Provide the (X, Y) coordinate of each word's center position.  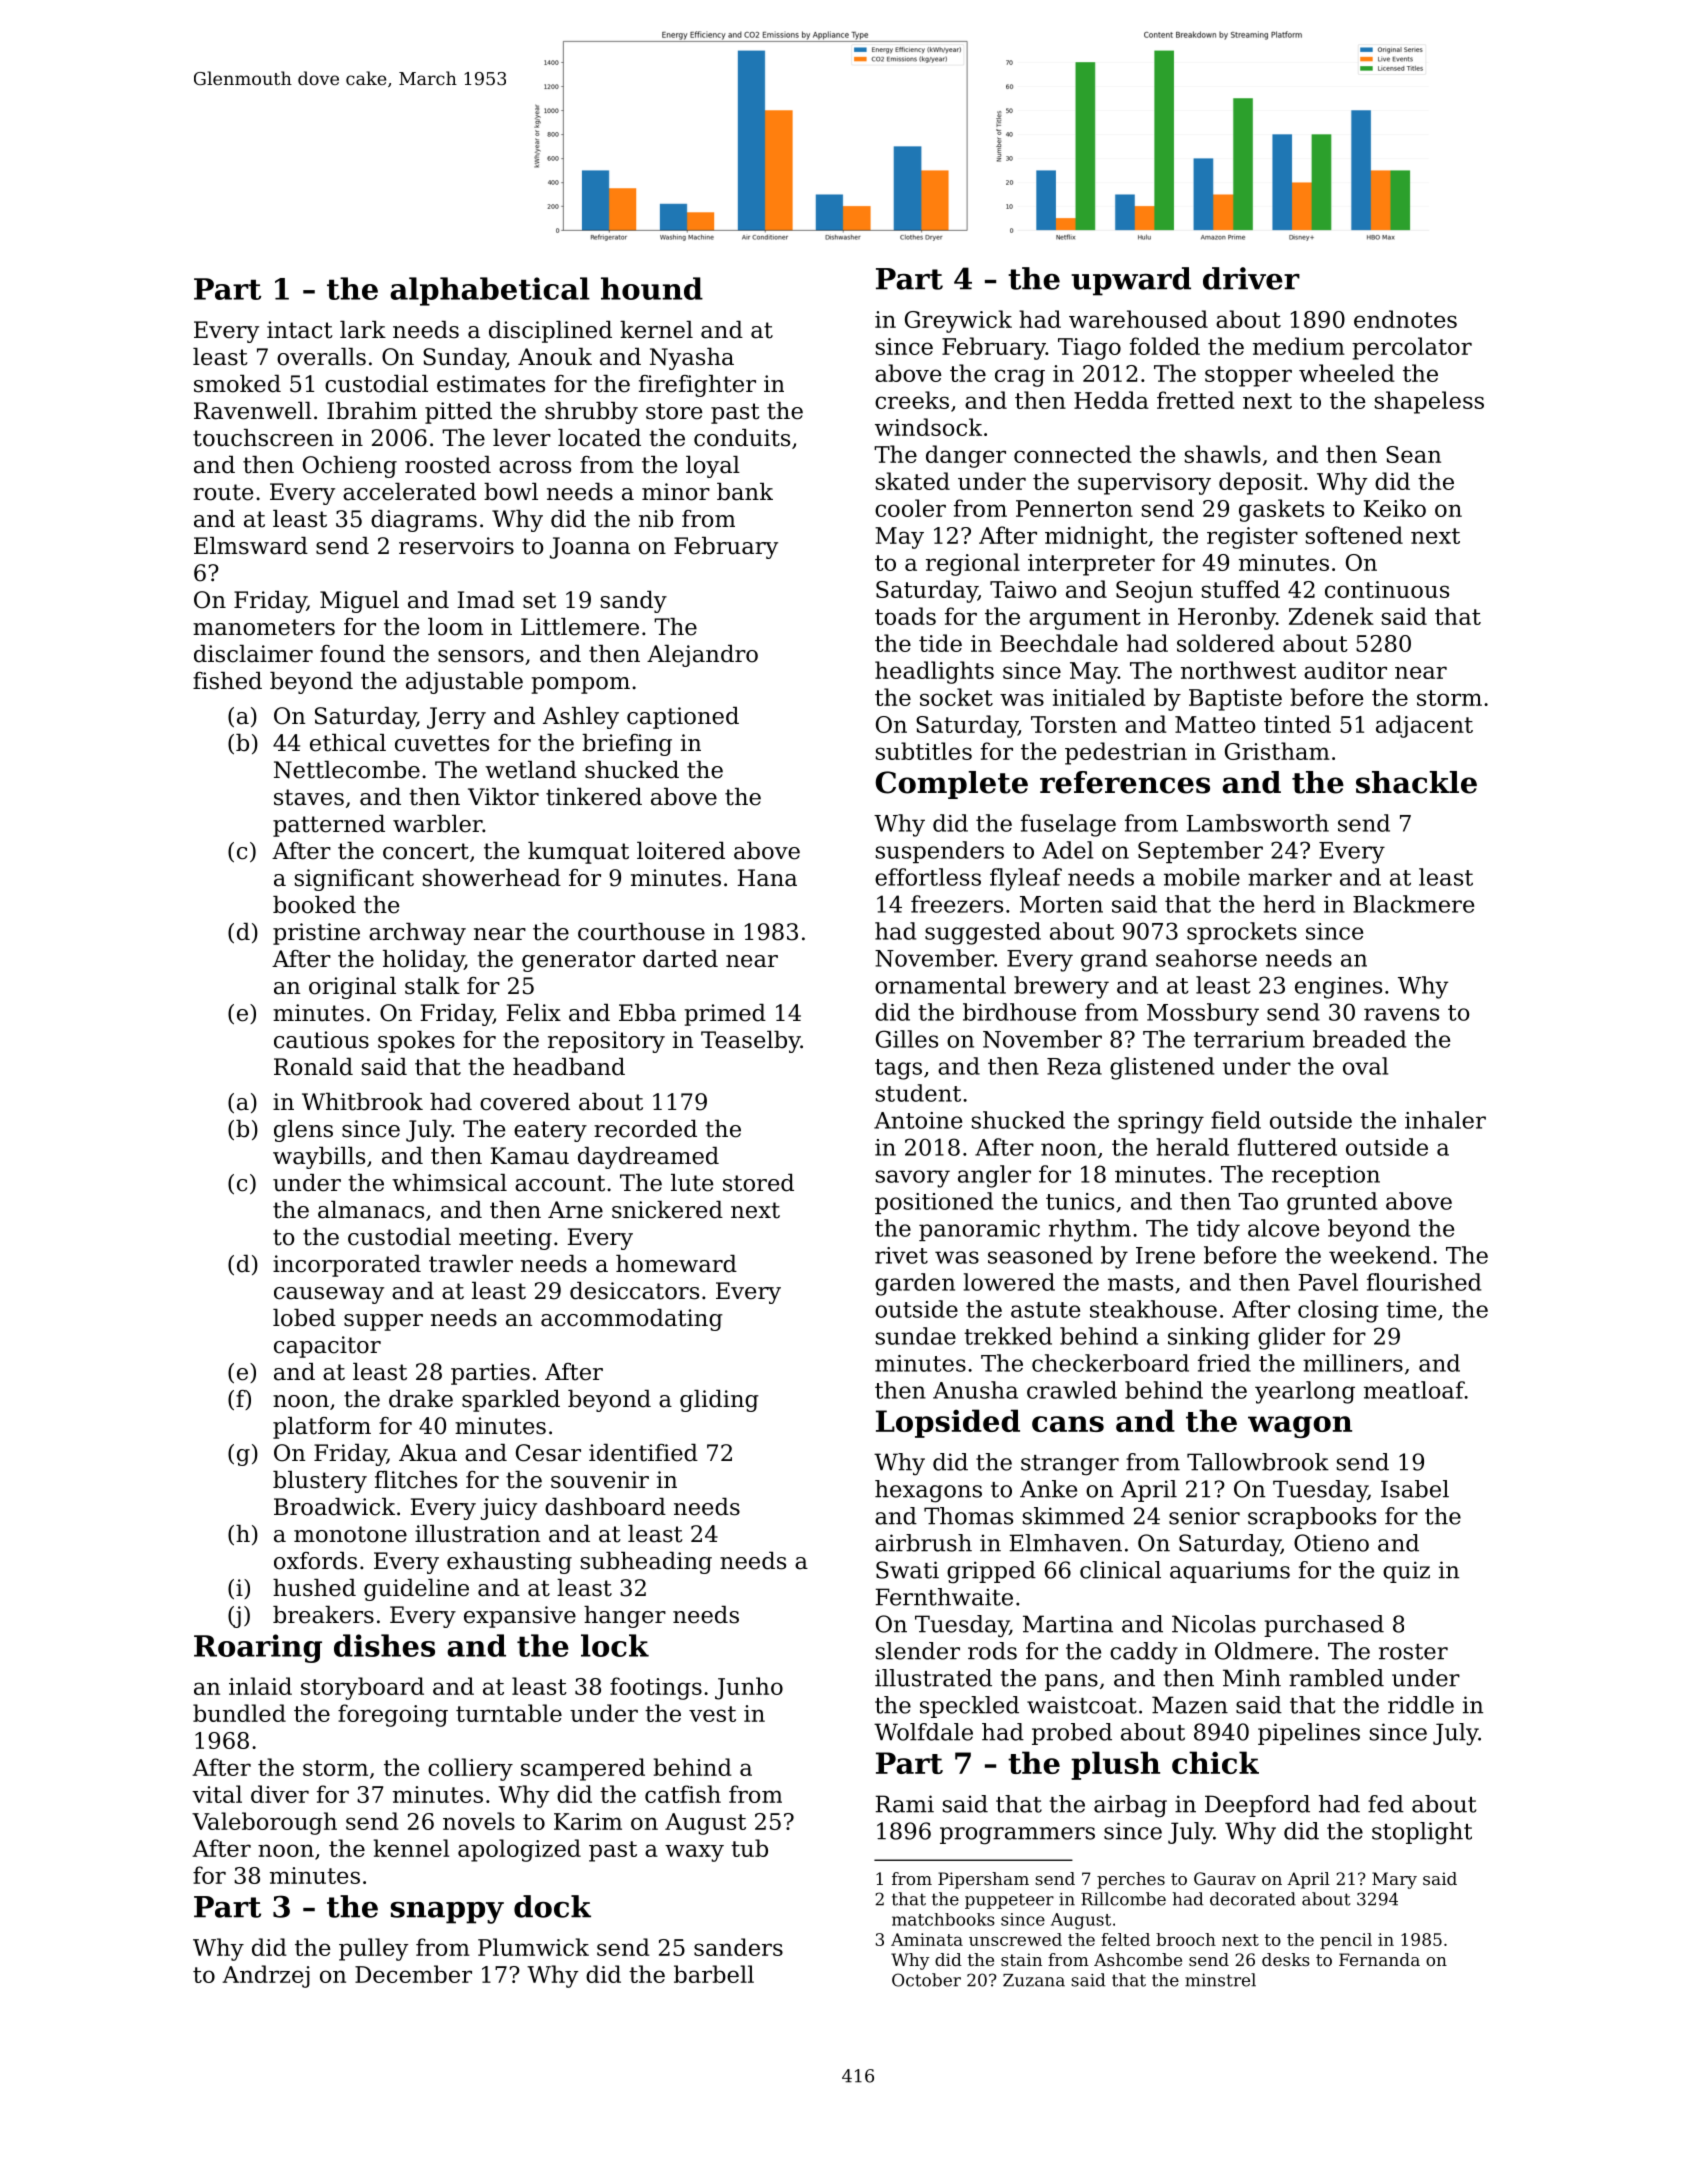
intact (300, 330)
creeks (912, 400)
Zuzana (1034, 1980)
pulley (374, 1949)
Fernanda (1379, 1959)
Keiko (1395, 508)
